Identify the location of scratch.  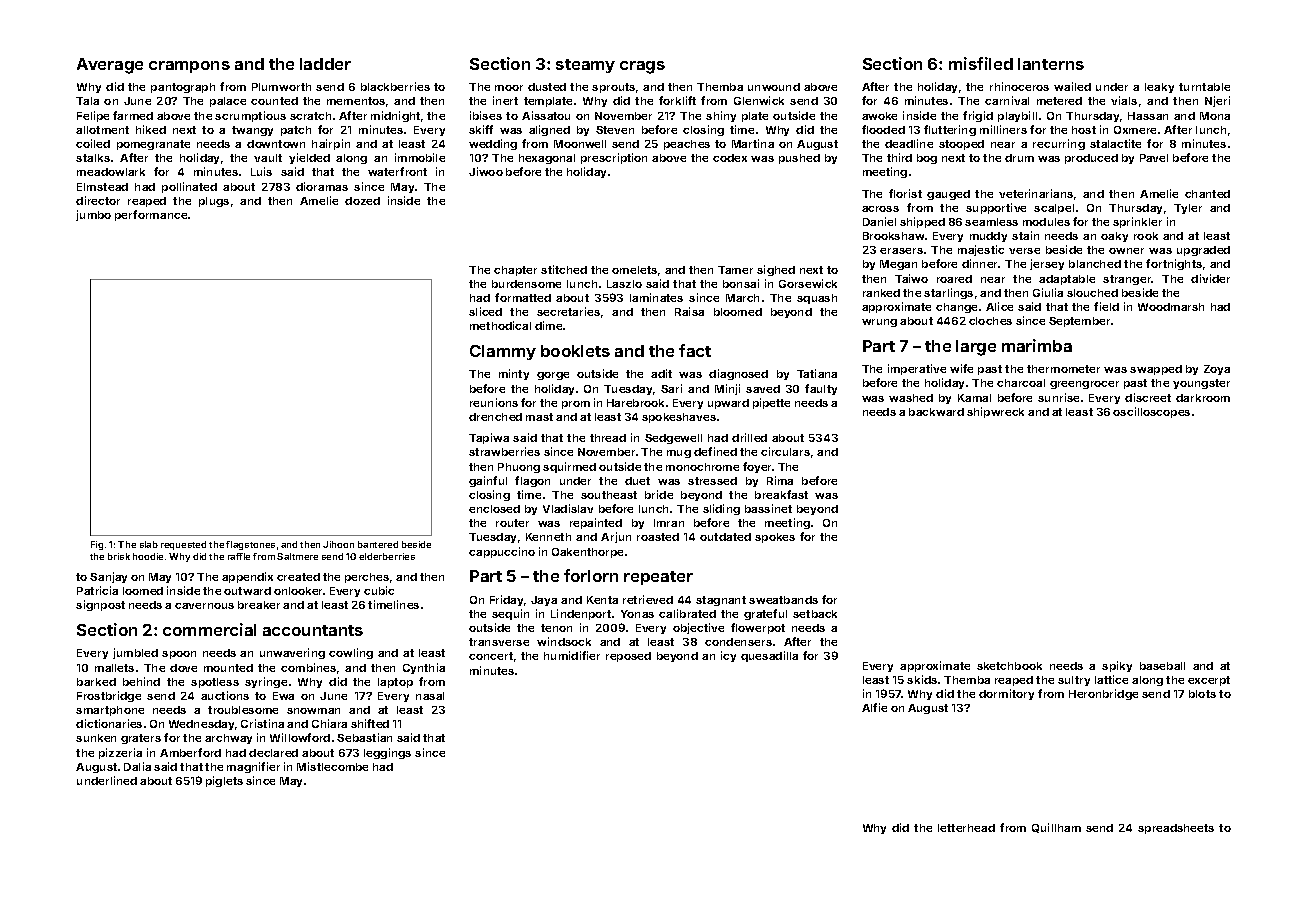
(310, 116).
